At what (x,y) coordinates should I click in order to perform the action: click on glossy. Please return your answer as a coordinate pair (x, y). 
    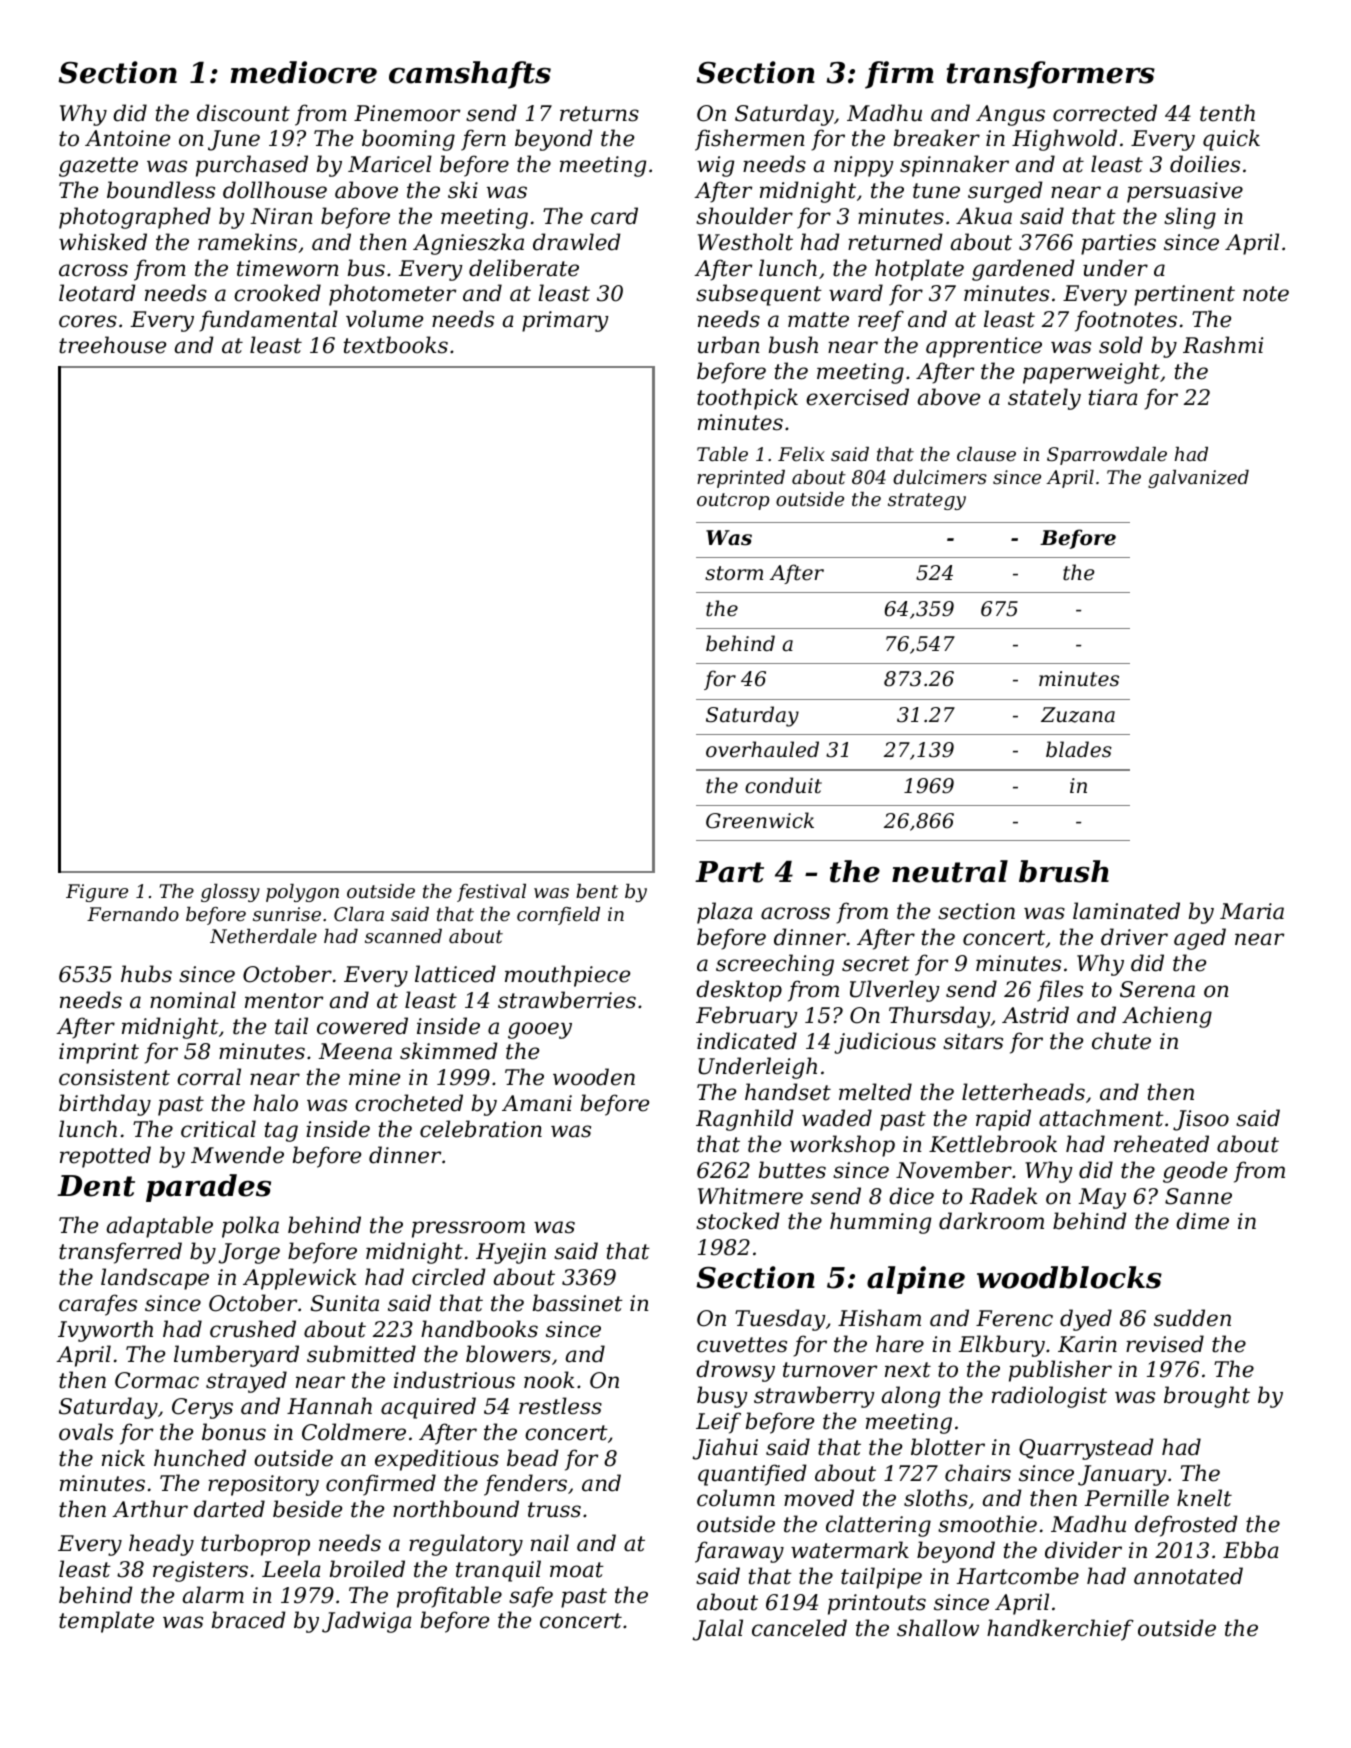
    Looking at the image, I should click on (230, 893).
